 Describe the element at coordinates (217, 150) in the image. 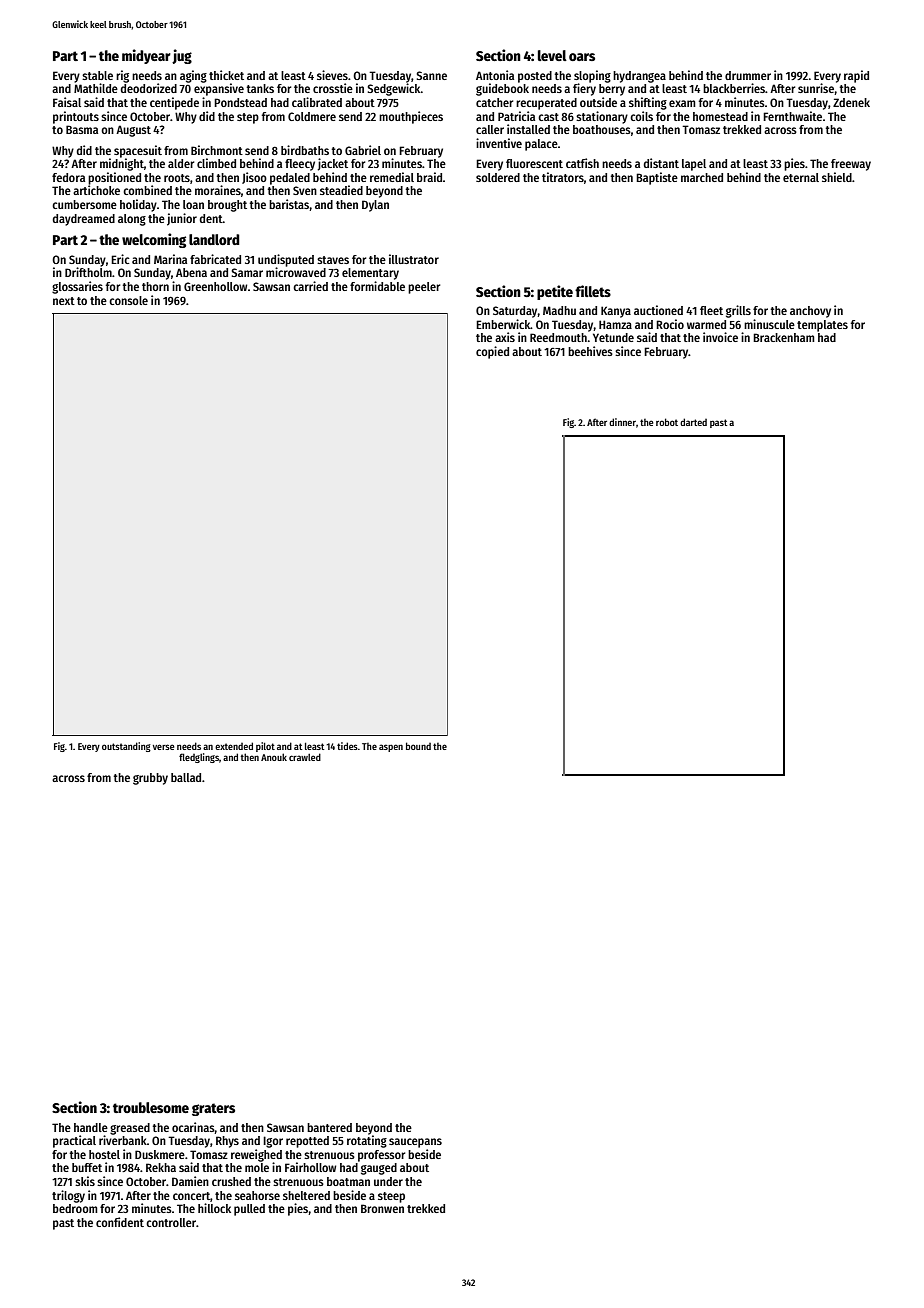

I see `Birchmont` at that location.
